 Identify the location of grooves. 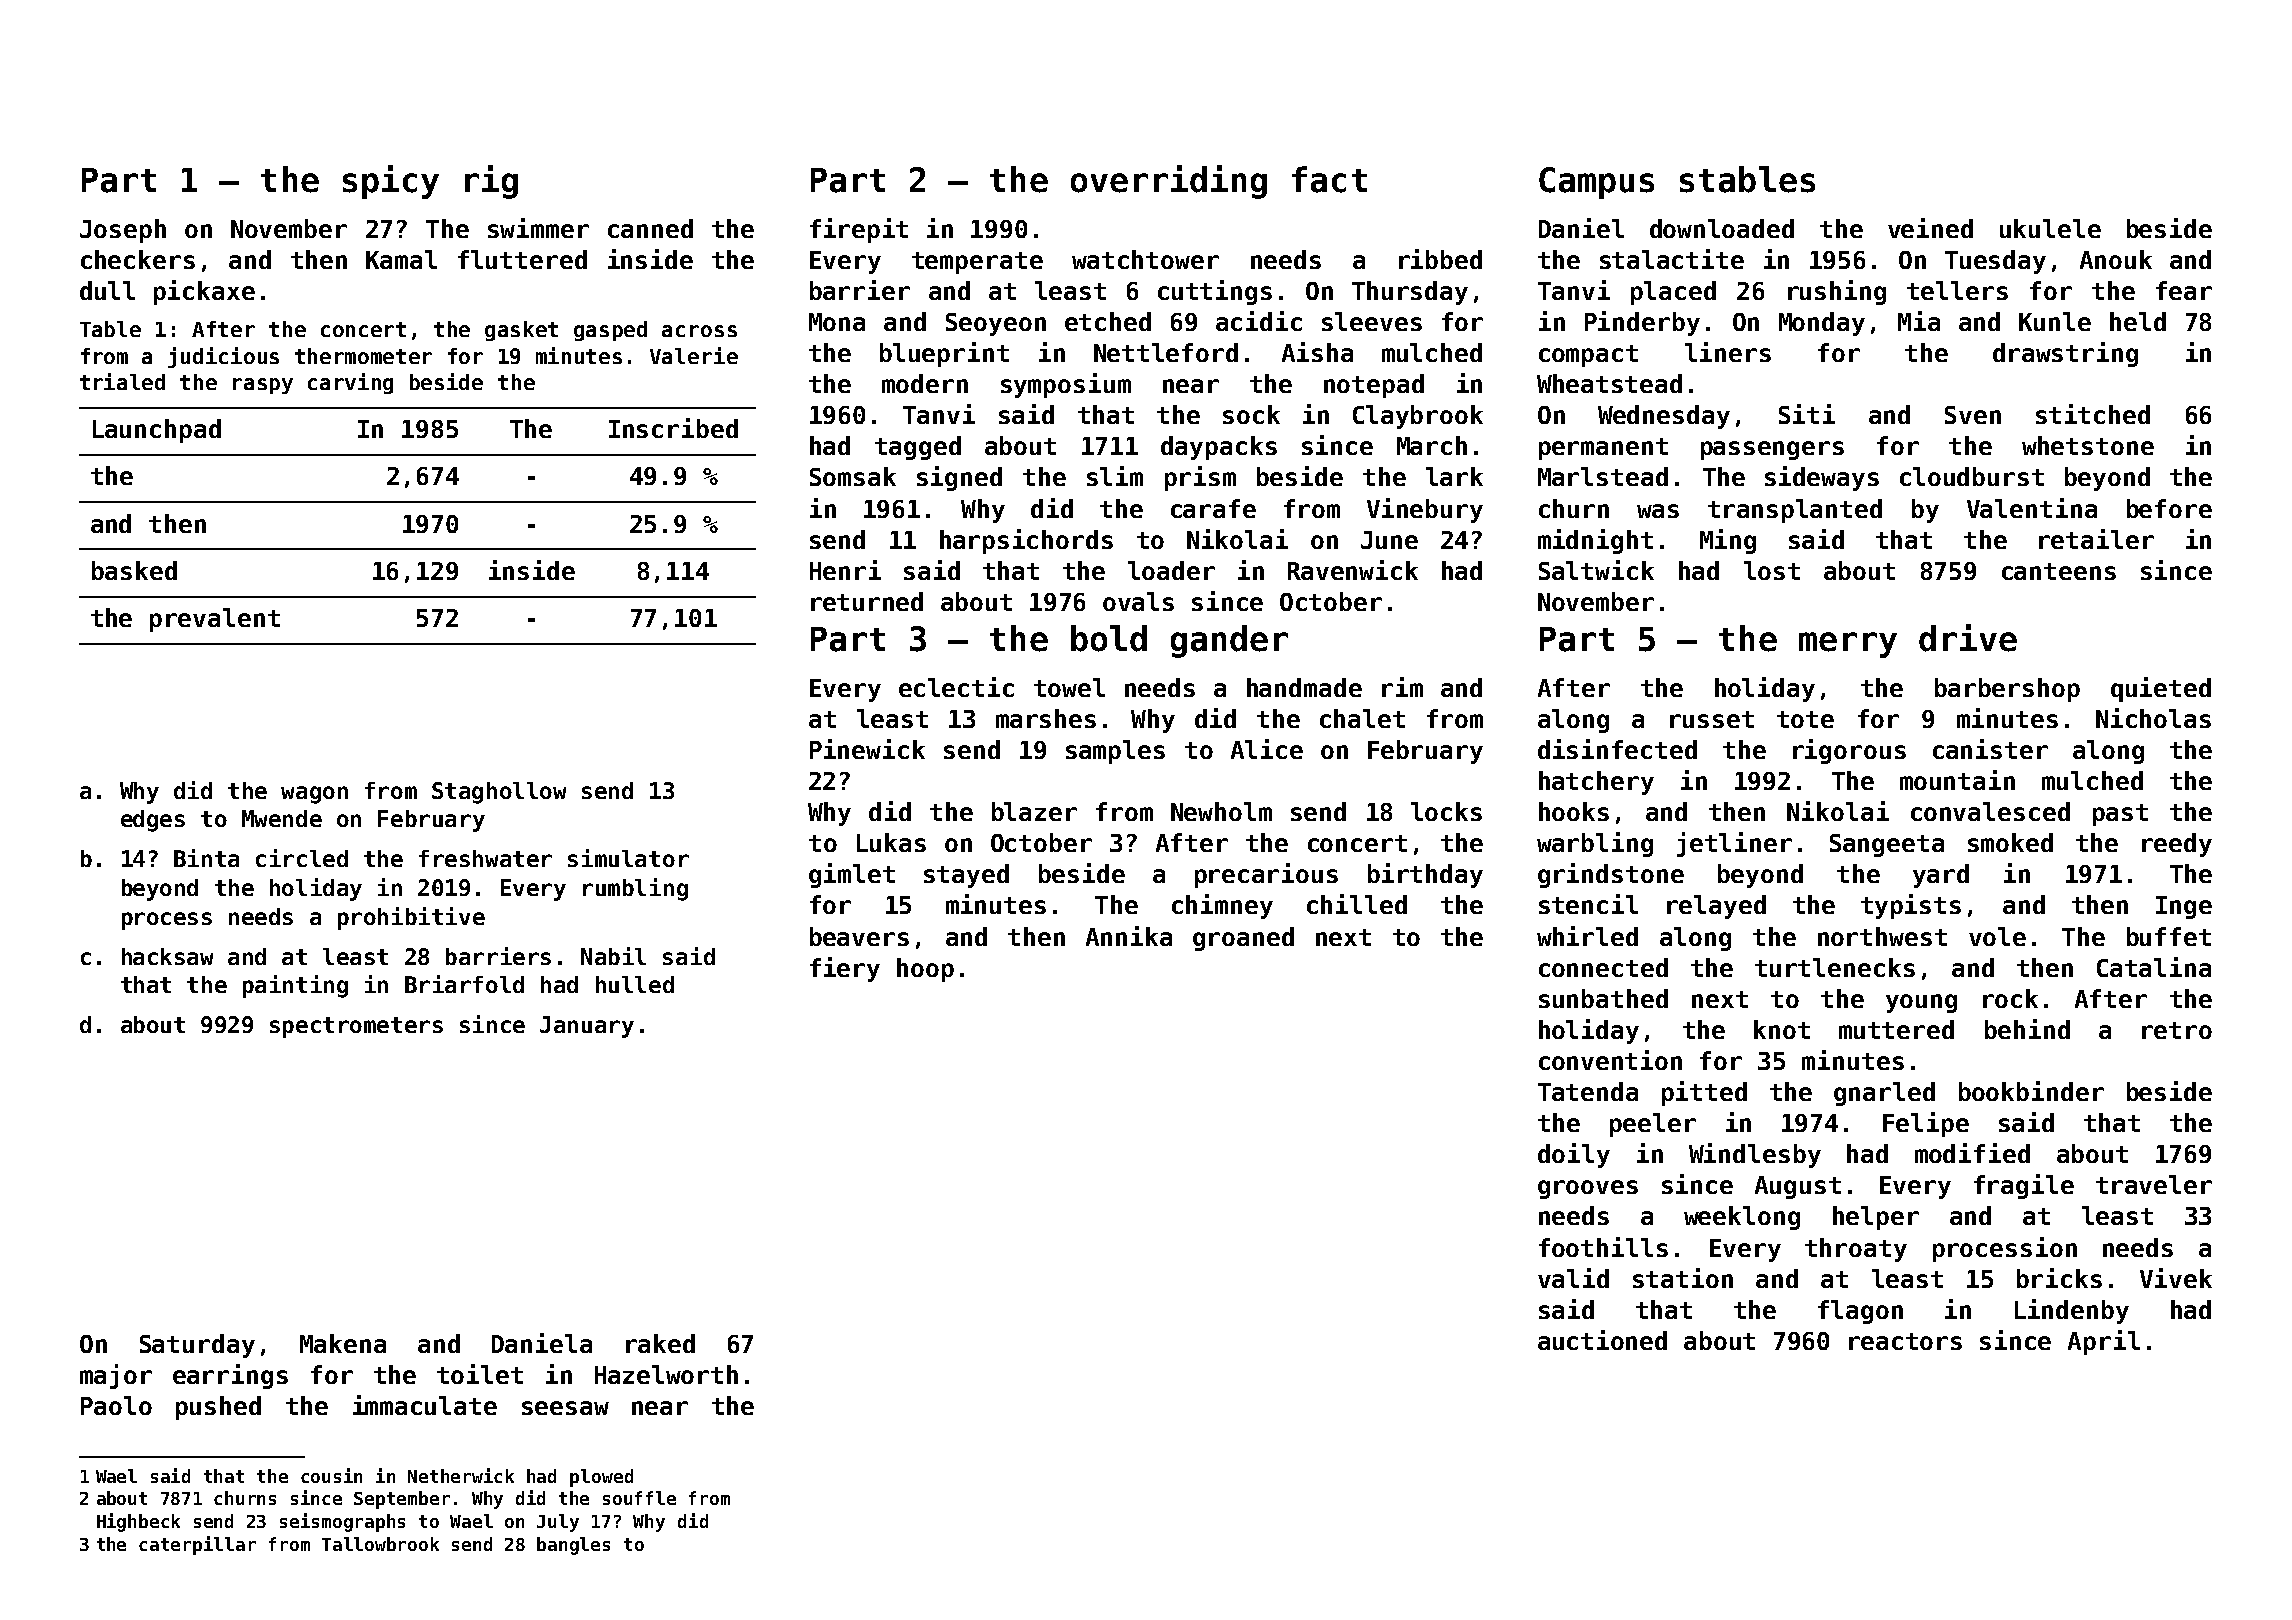
(1588, 1189).
